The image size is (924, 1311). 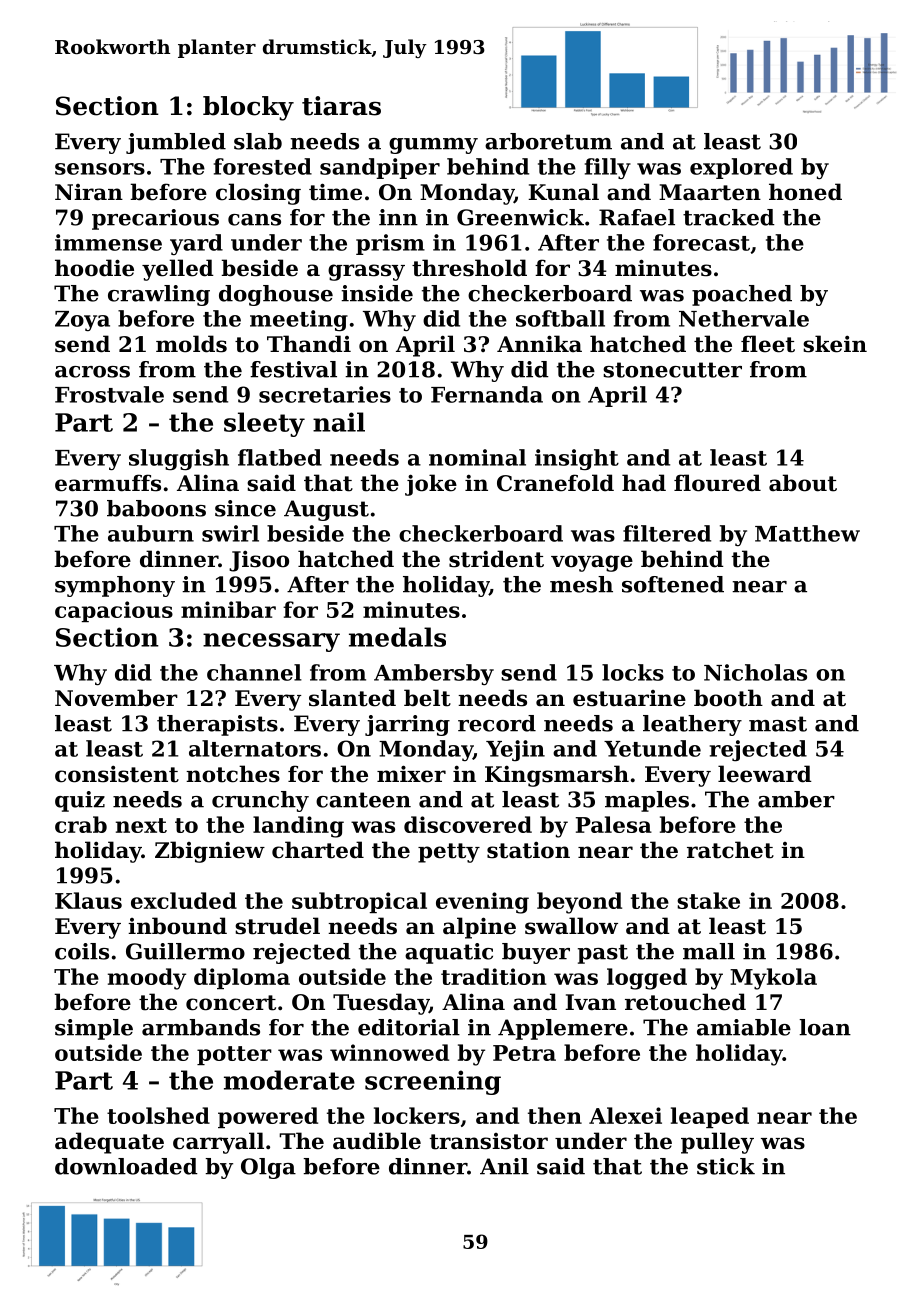 What do you see at coordinates (504, 1166) in the document?
I see `Anil` at bounding box center [504, 1166].
